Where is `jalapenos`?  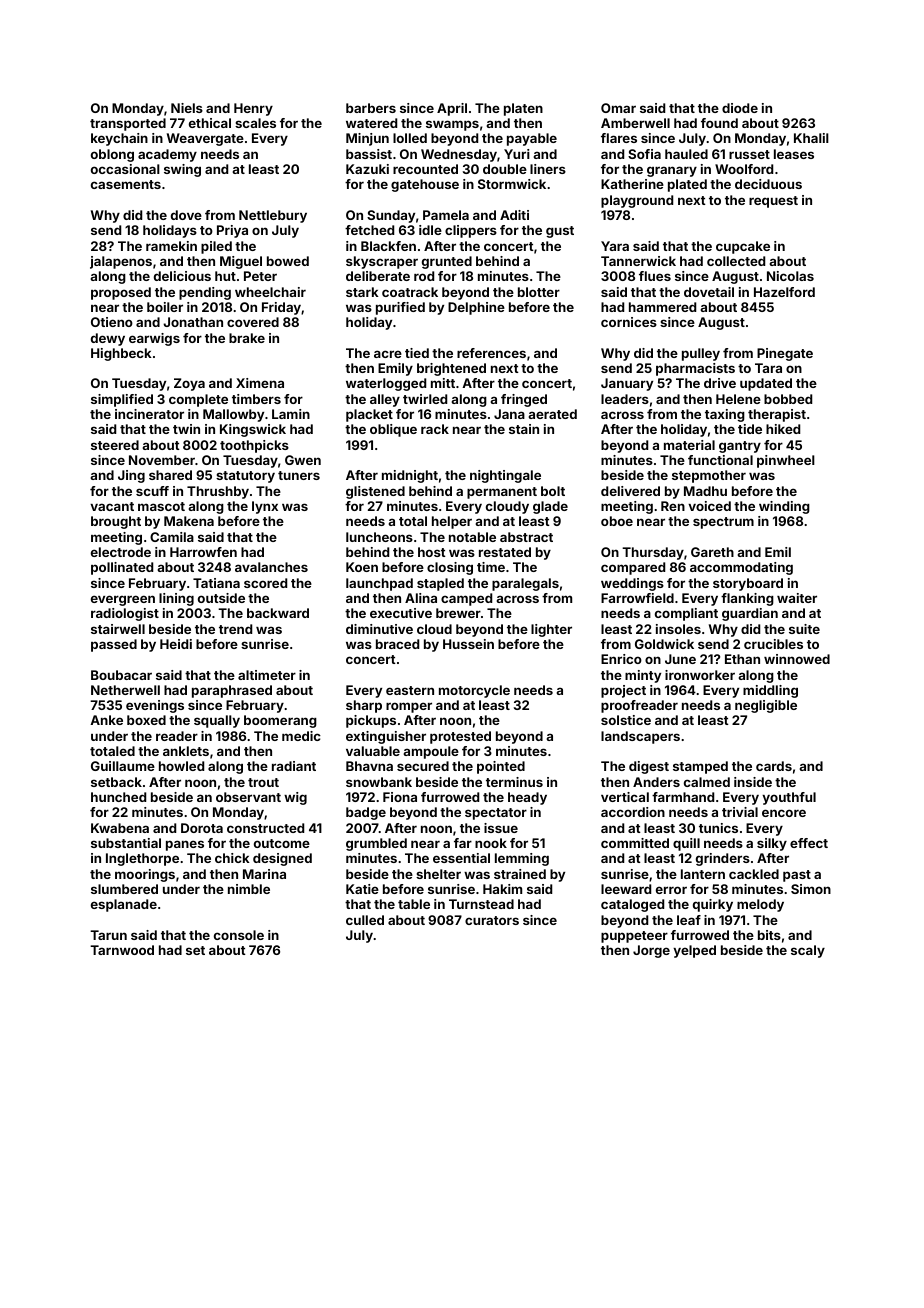
jalapenos is located at coordinates (121, 262).
